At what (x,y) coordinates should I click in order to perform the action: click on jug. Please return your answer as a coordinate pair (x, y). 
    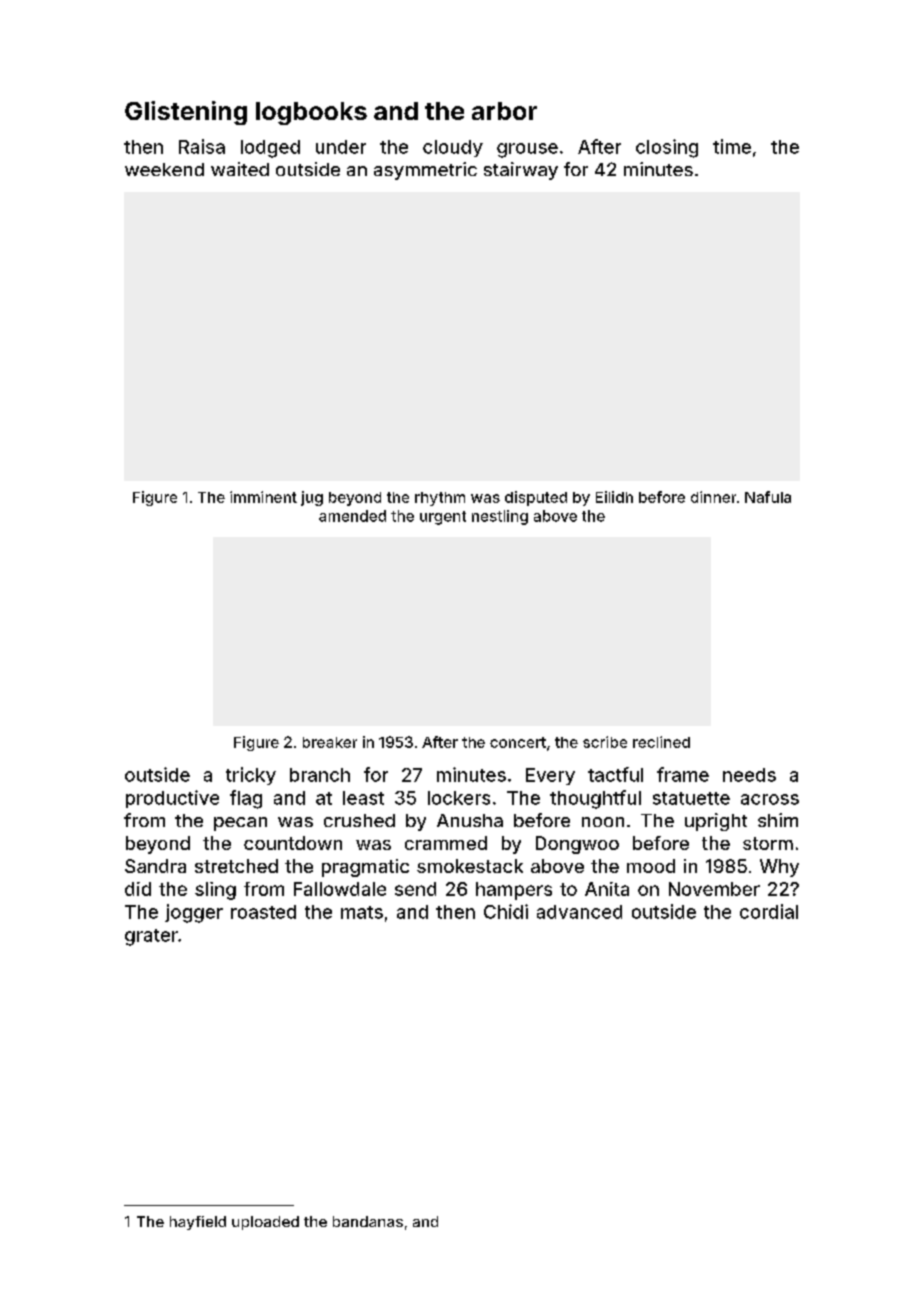
    Looking at the image, I should click on (312, 498).
